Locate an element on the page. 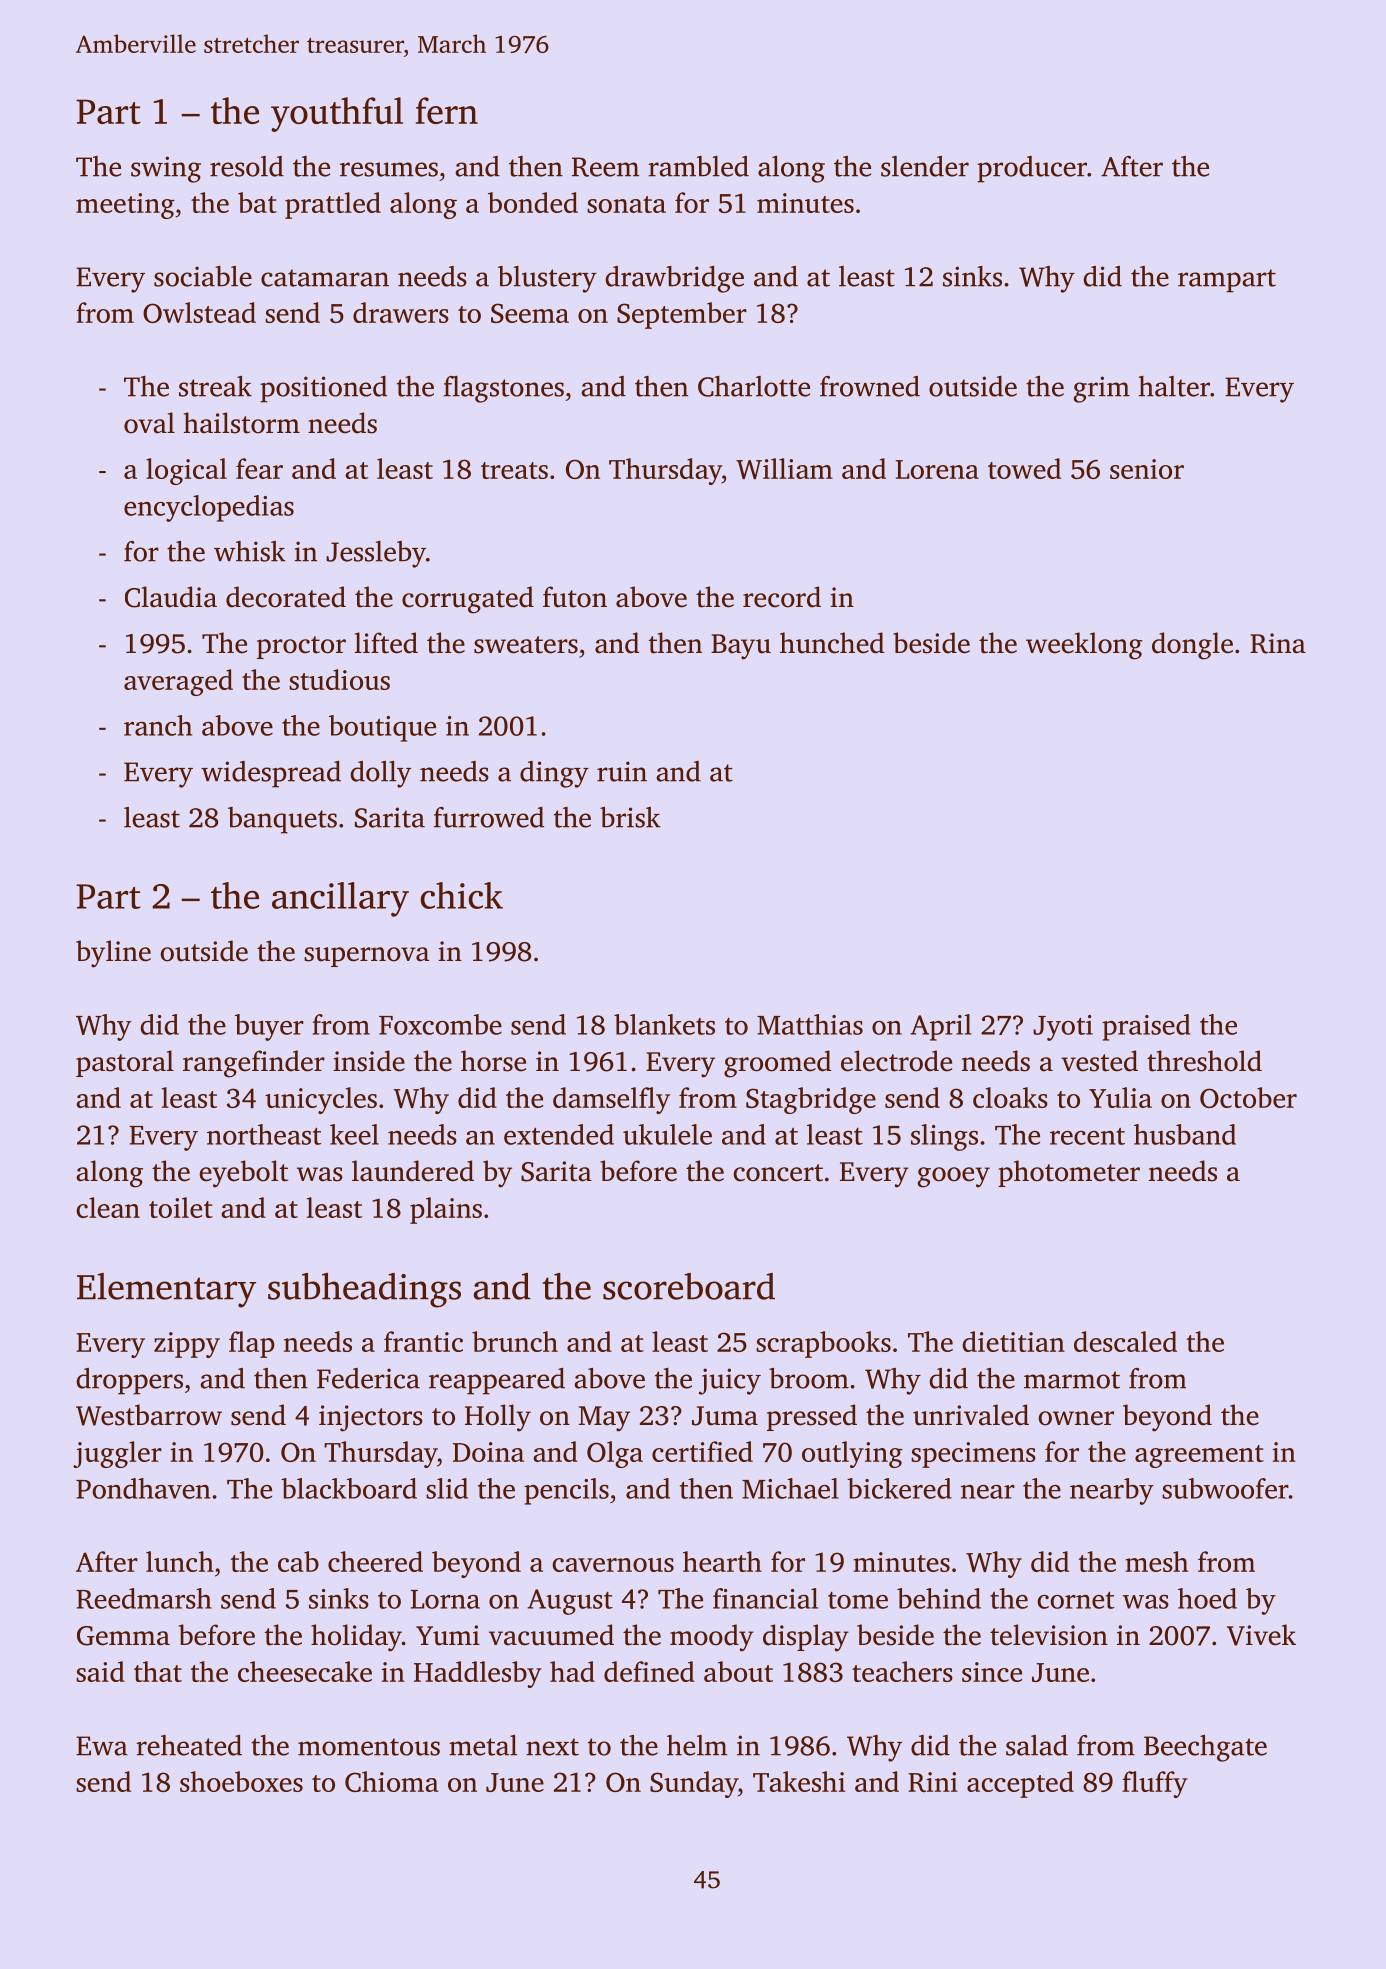  drawbridge is located at coordinates (674, 279).
